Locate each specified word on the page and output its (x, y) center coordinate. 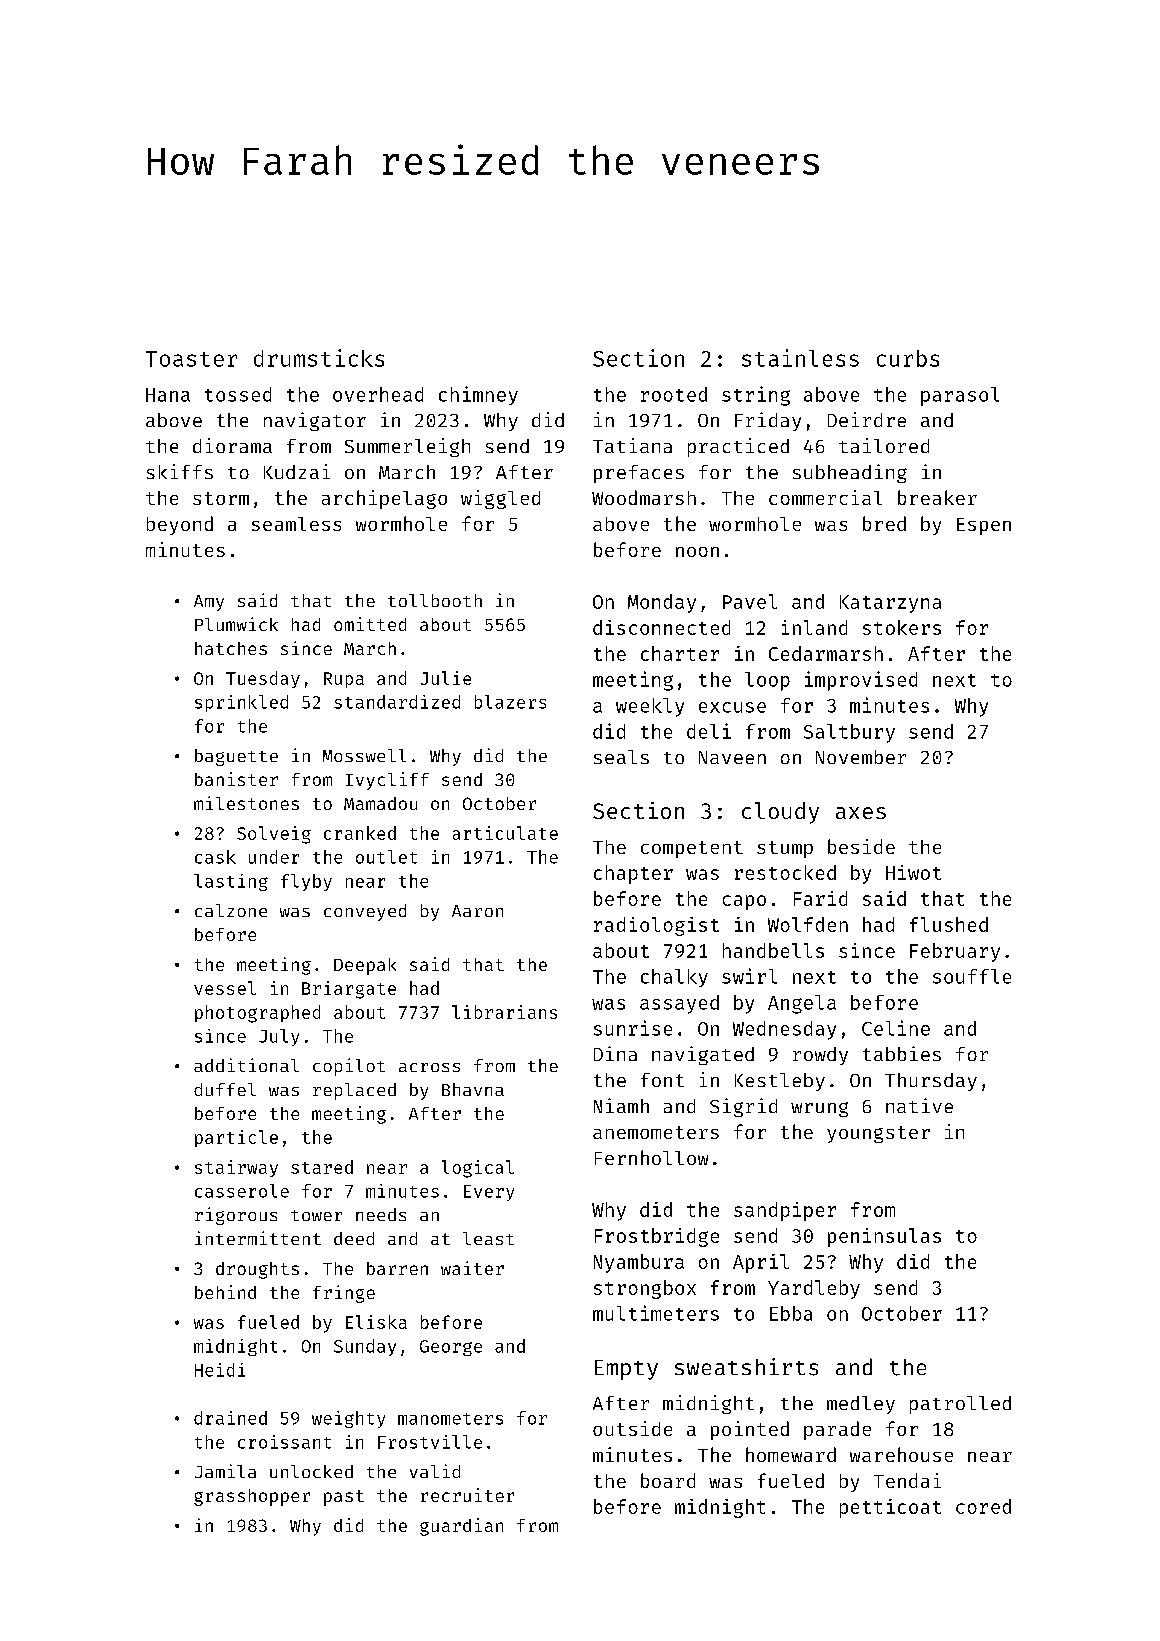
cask (215, 857)
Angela (802, 1004)
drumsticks (319, 358)
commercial (825, 497)
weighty (348, 1419)
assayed (679, 1004)
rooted (674, 394)
